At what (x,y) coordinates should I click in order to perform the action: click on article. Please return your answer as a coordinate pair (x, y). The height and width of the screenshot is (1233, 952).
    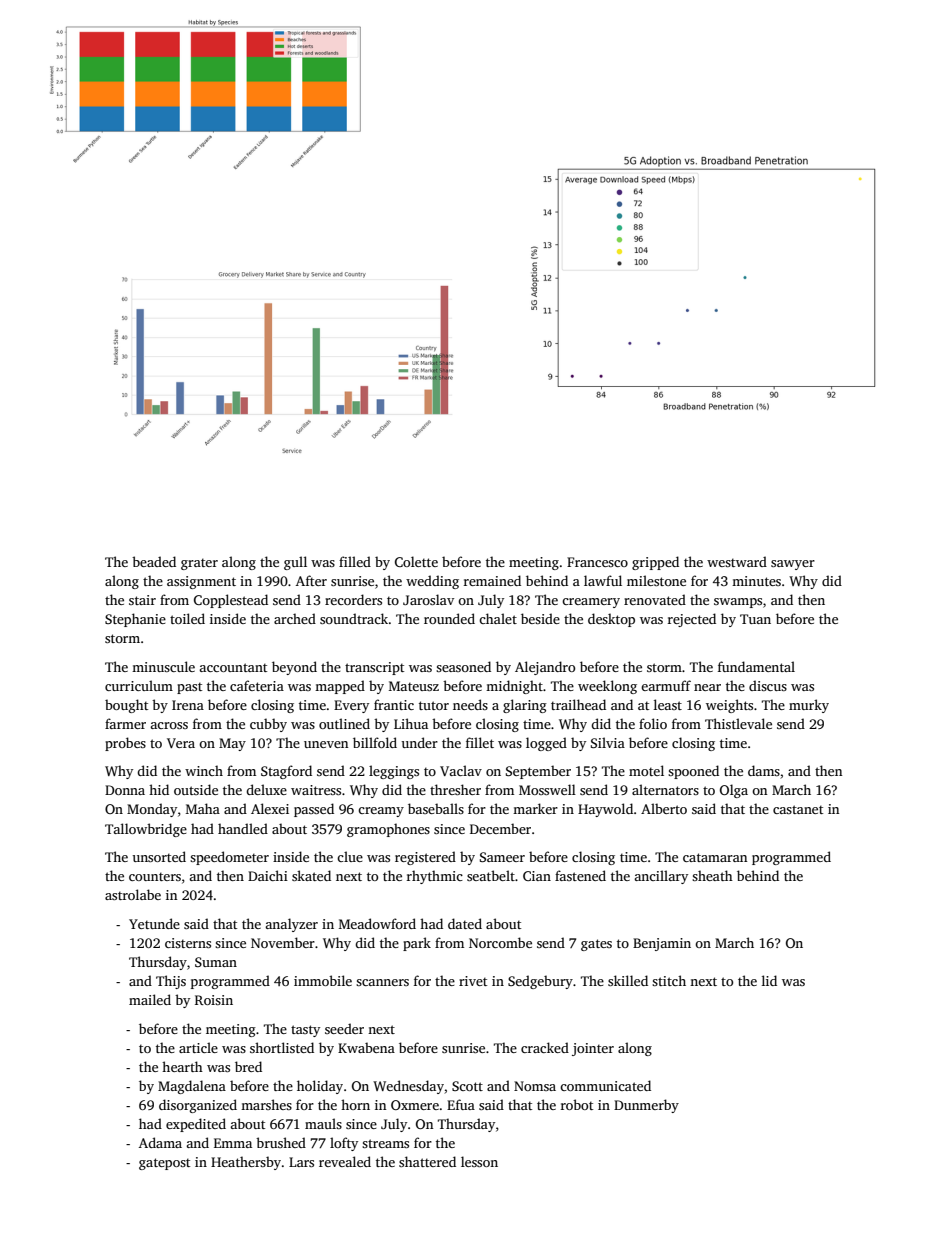
    Looking at the image, I should click on (198, 1047).
